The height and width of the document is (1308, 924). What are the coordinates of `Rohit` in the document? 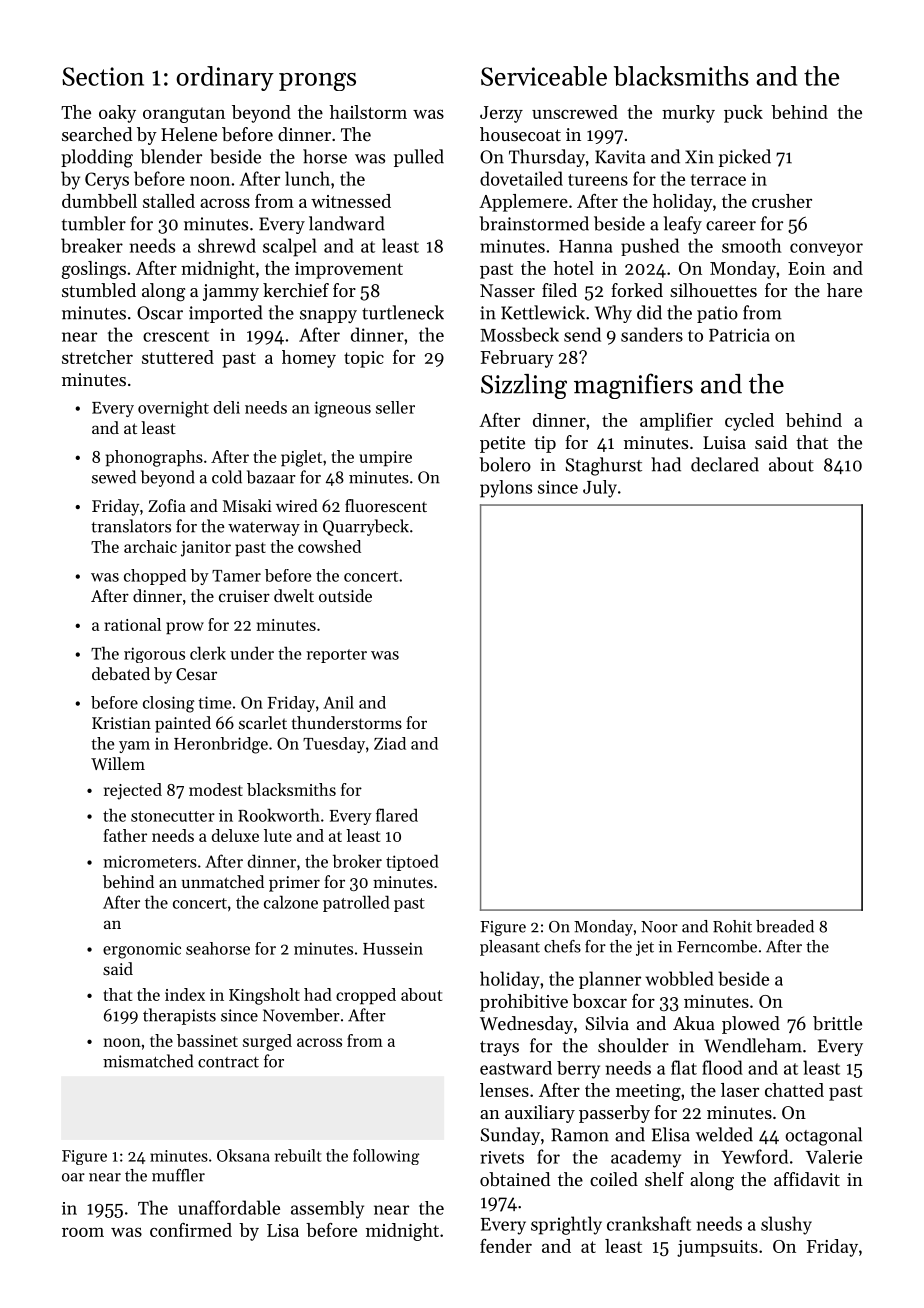 It's located at (732, 926).
